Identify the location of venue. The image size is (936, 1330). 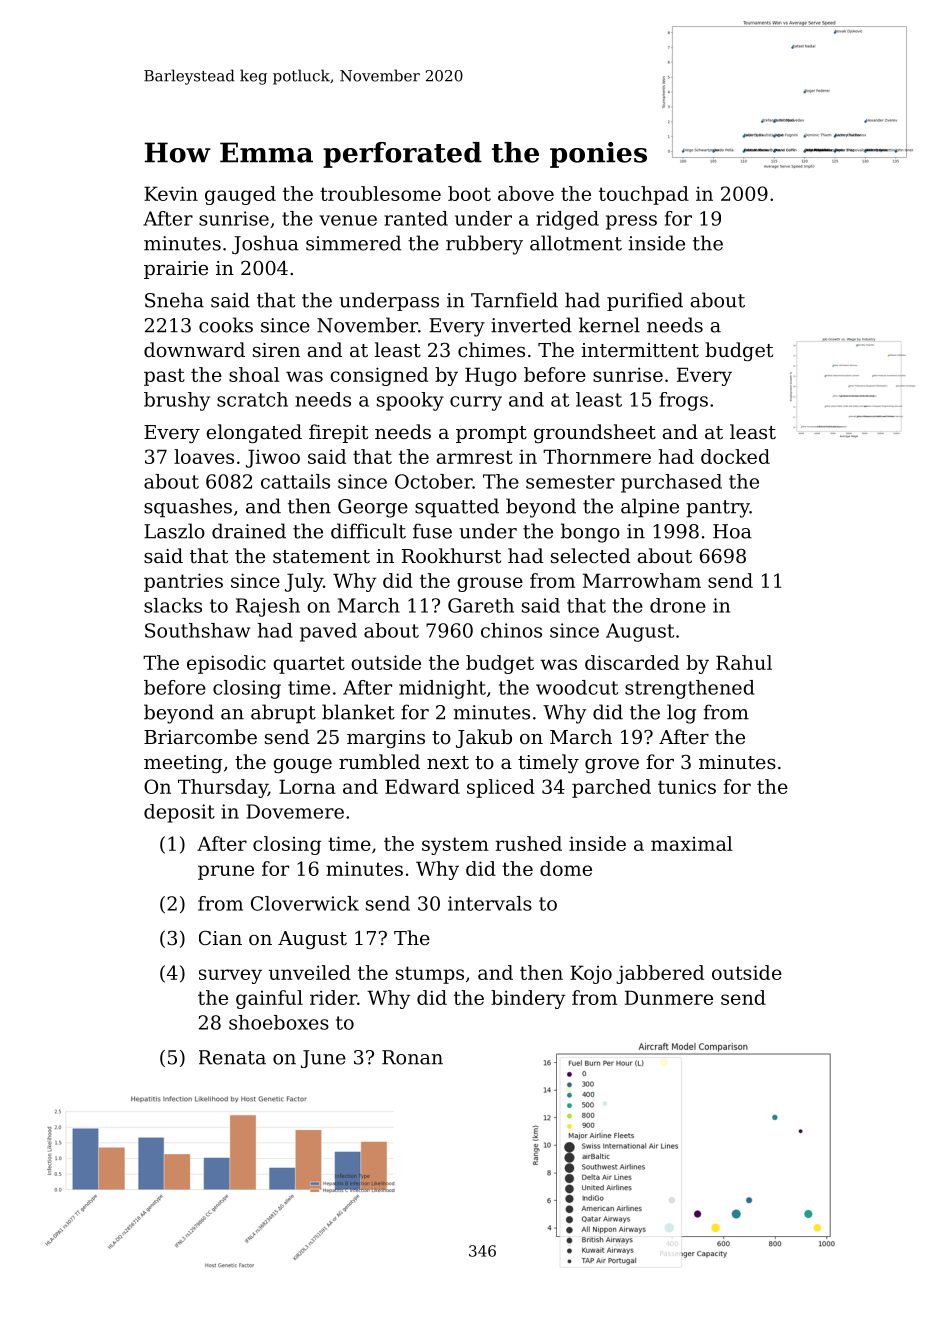
(348, 220).
